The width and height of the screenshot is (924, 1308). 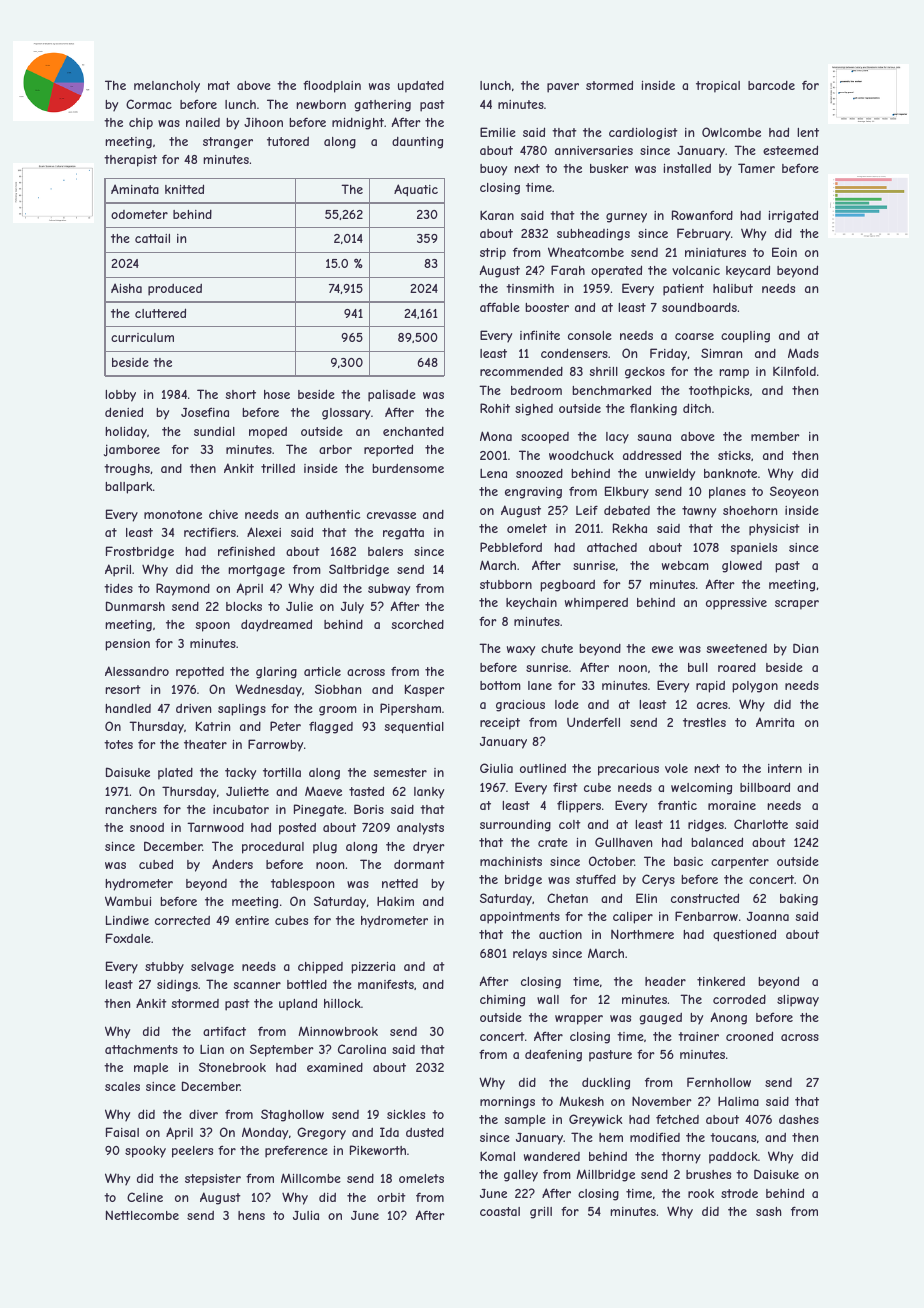 What do you see at coordinates (719, 1082) in the screenshot?
I see `Fernhollow` at bounding box center [719, 1082].
